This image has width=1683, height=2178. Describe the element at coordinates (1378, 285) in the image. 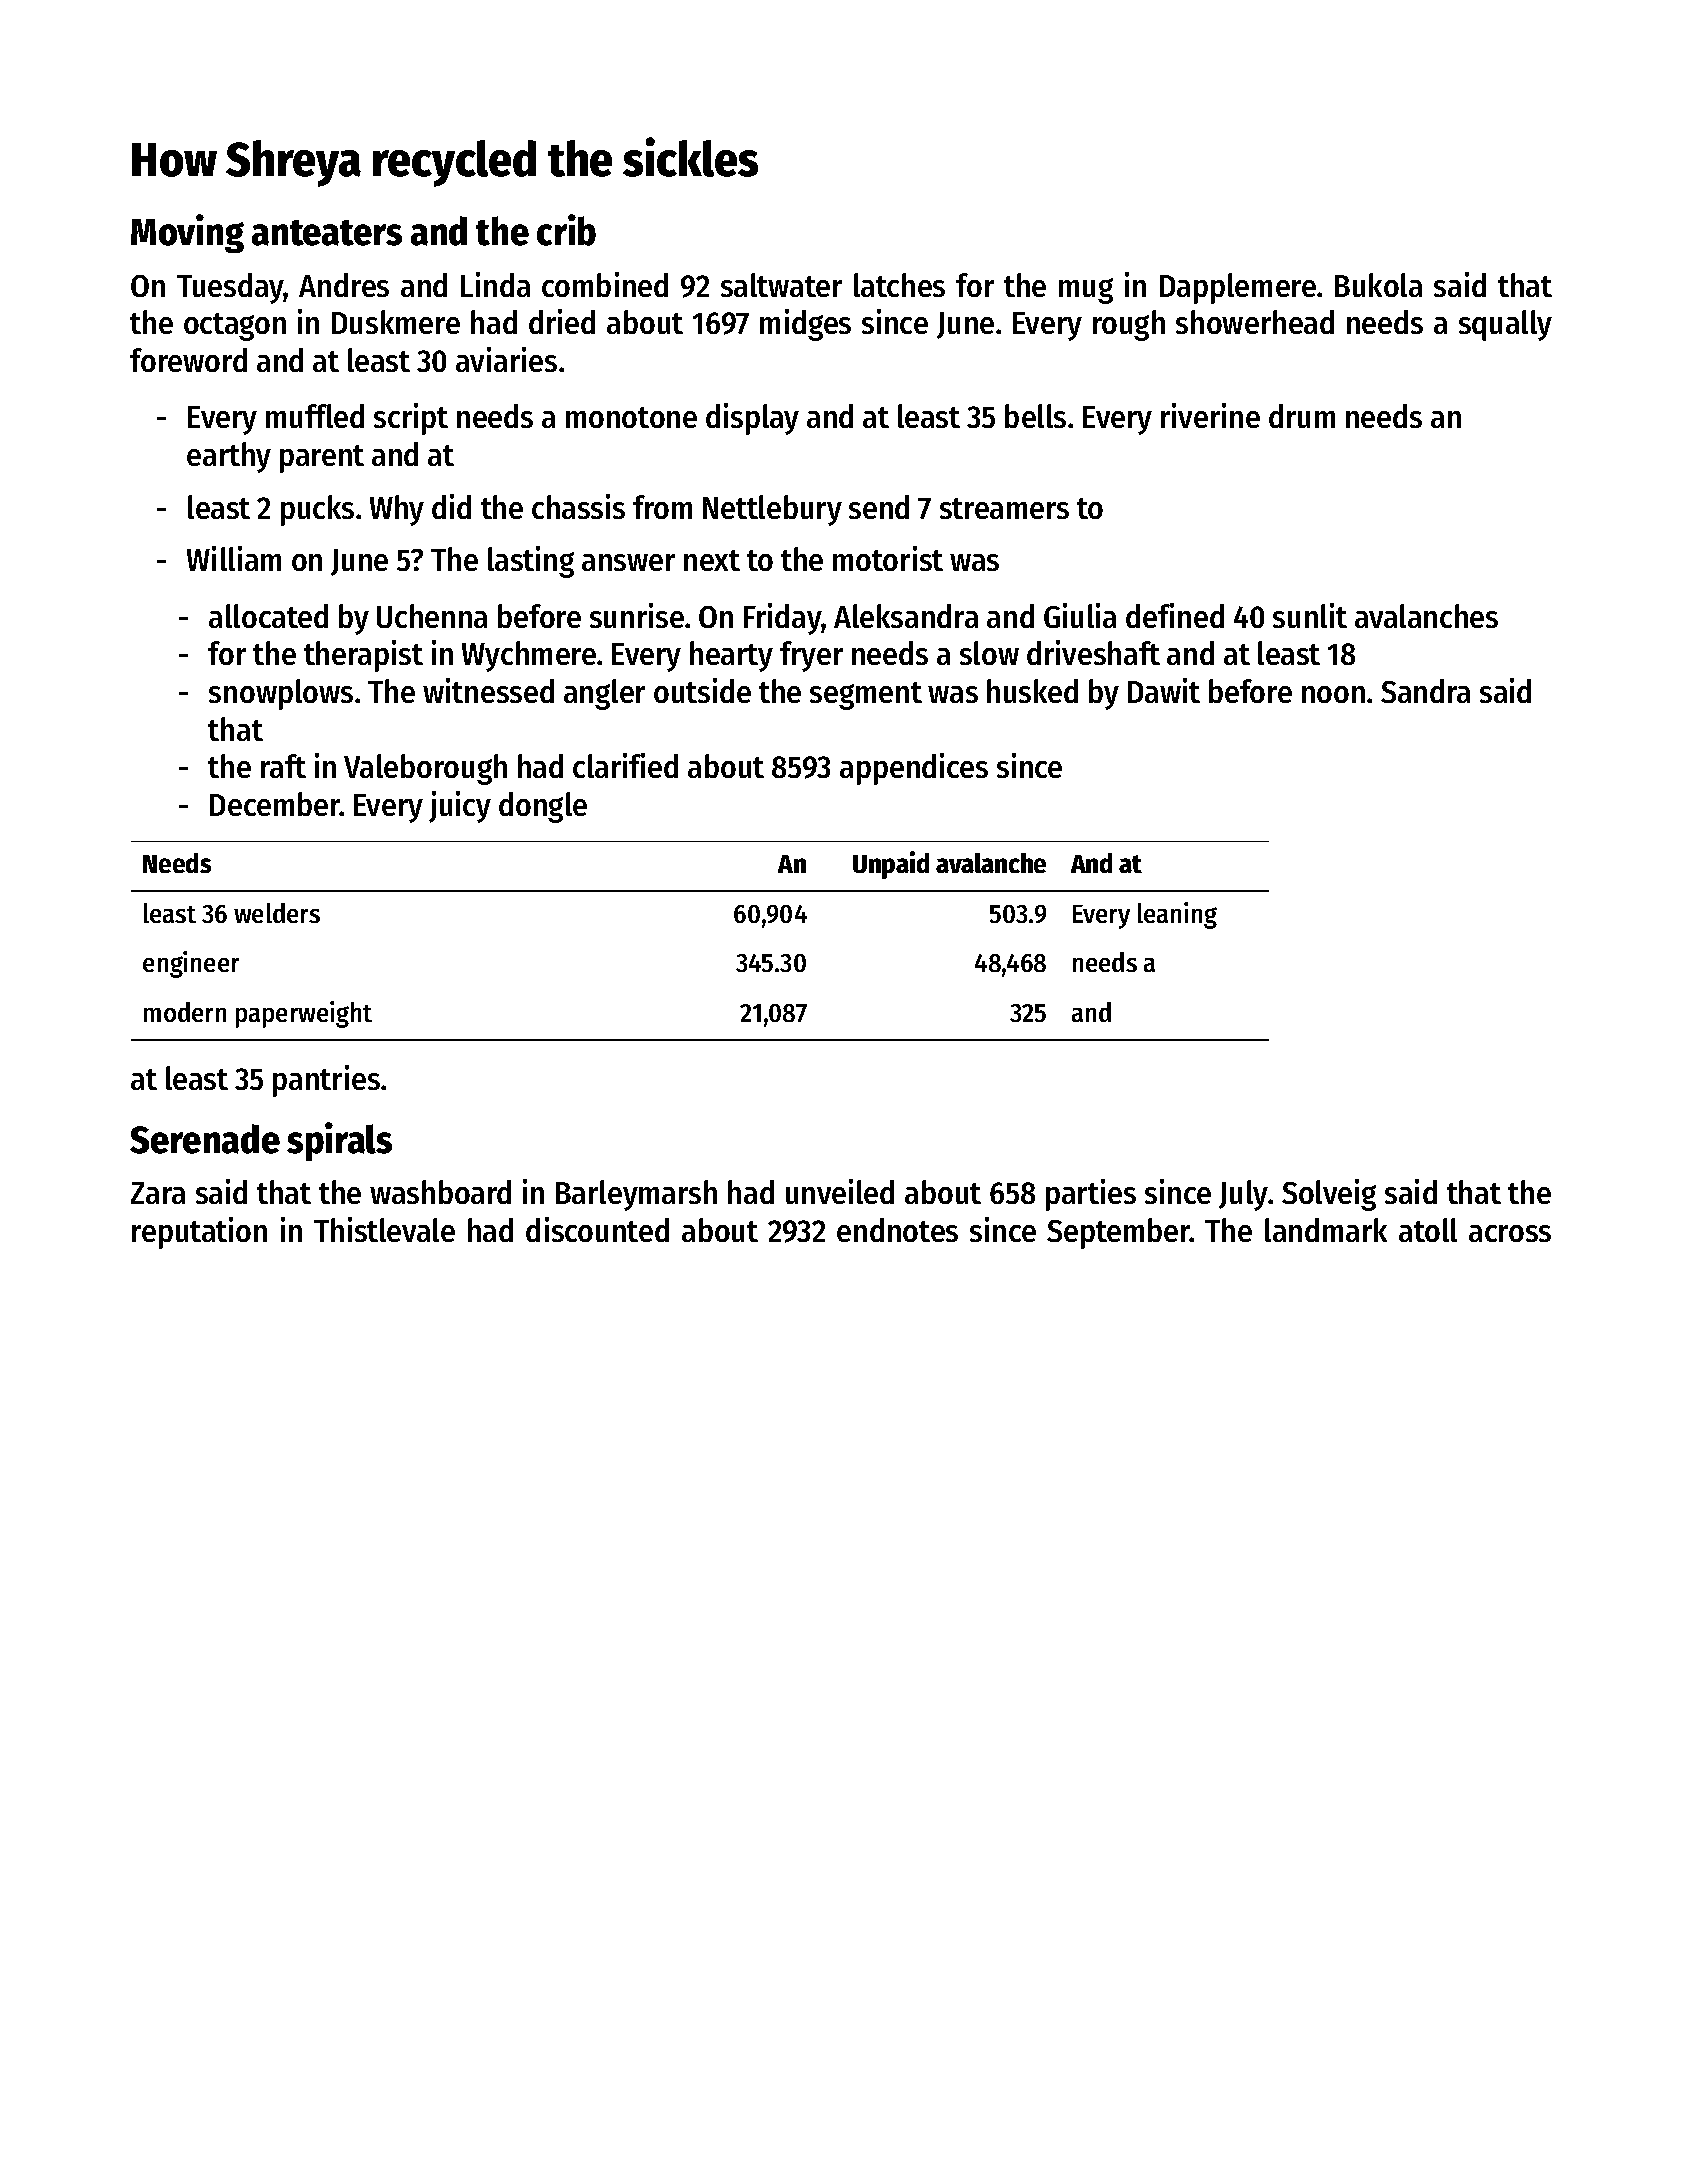

I see `Bukola` at that location.
